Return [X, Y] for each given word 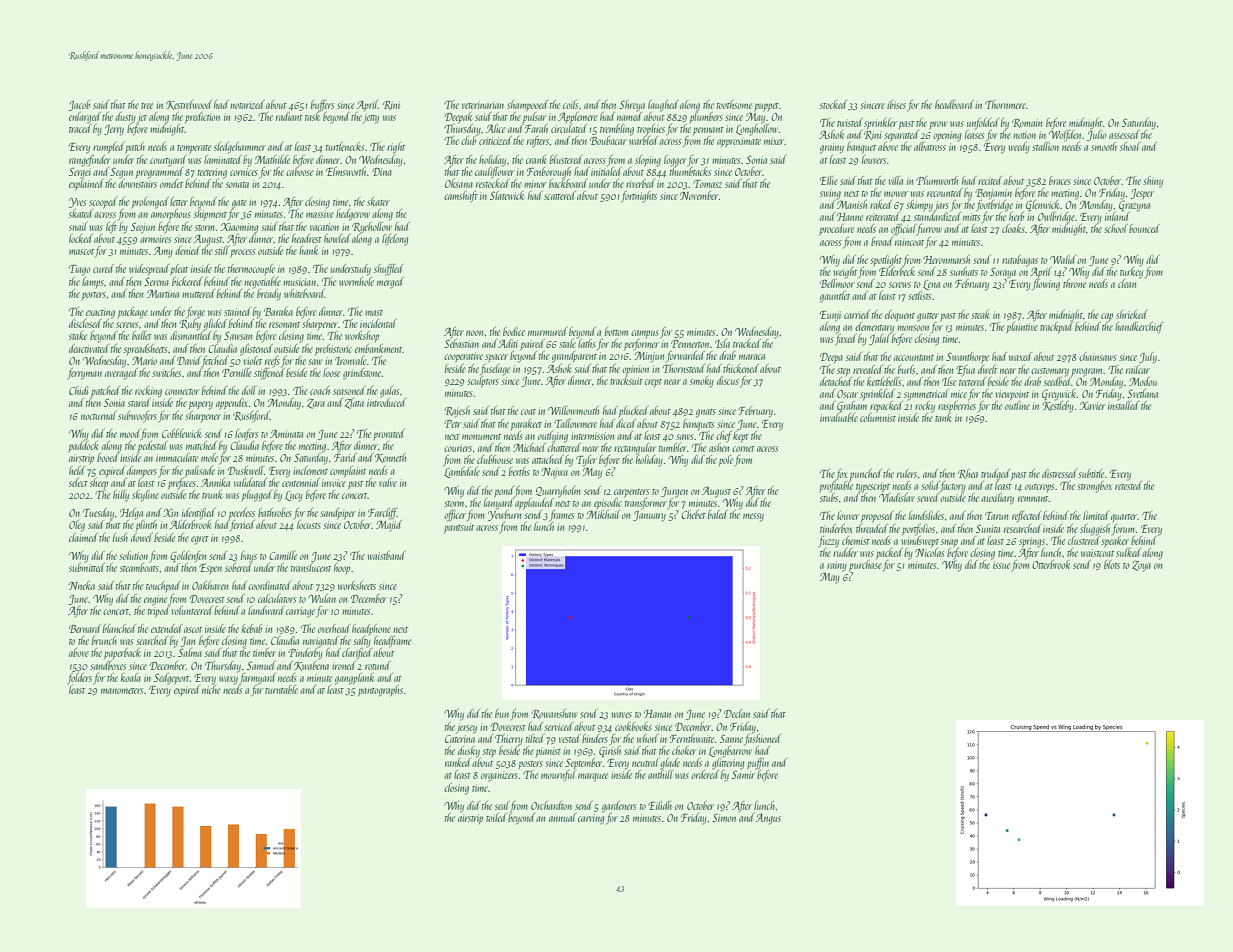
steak [980, 314]
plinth [146, 525]
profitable [836, 487]
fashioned [762, 739]
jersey [466, 728]
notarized [247, 104]
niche [211, 689]
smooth [1104, 146]
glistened [256, 349]
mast [374, 313]
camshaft [461, 197]
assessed [1124, 134]
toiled [496, 817]
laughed [663, 105]
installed [1123, 405]
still [222, 250]
